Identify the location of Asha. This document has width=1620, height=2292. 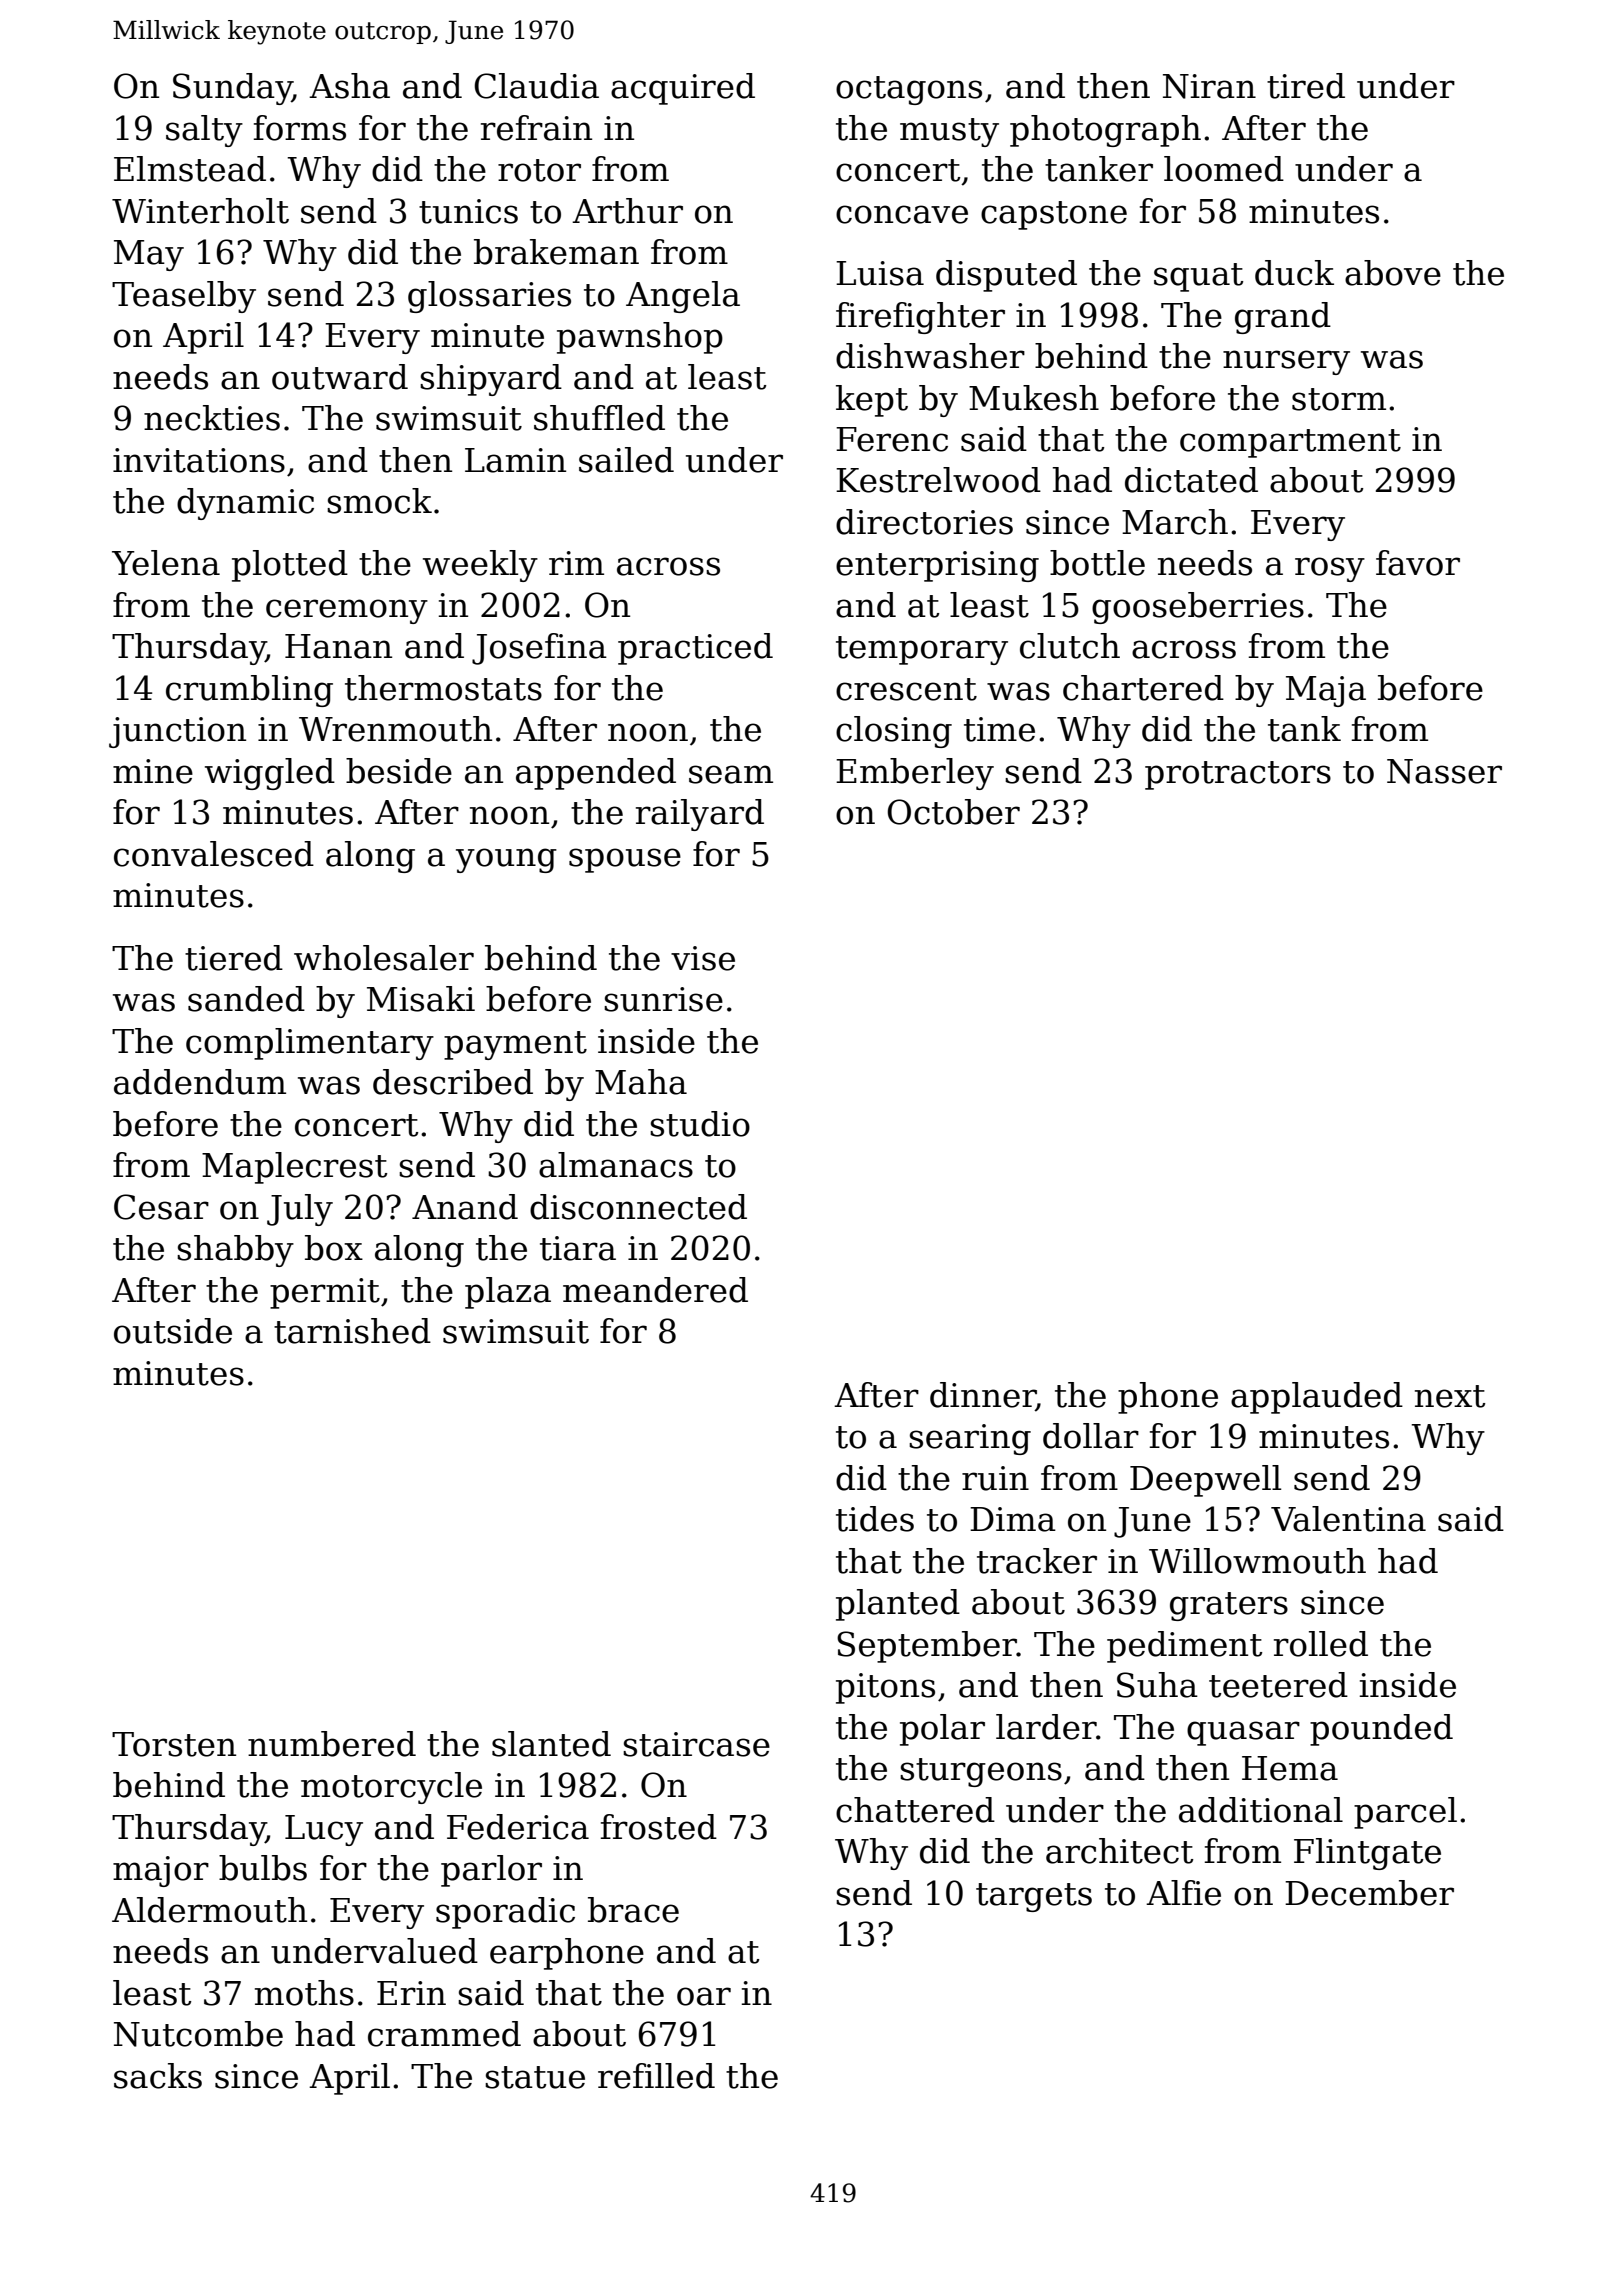
(349, 86).
